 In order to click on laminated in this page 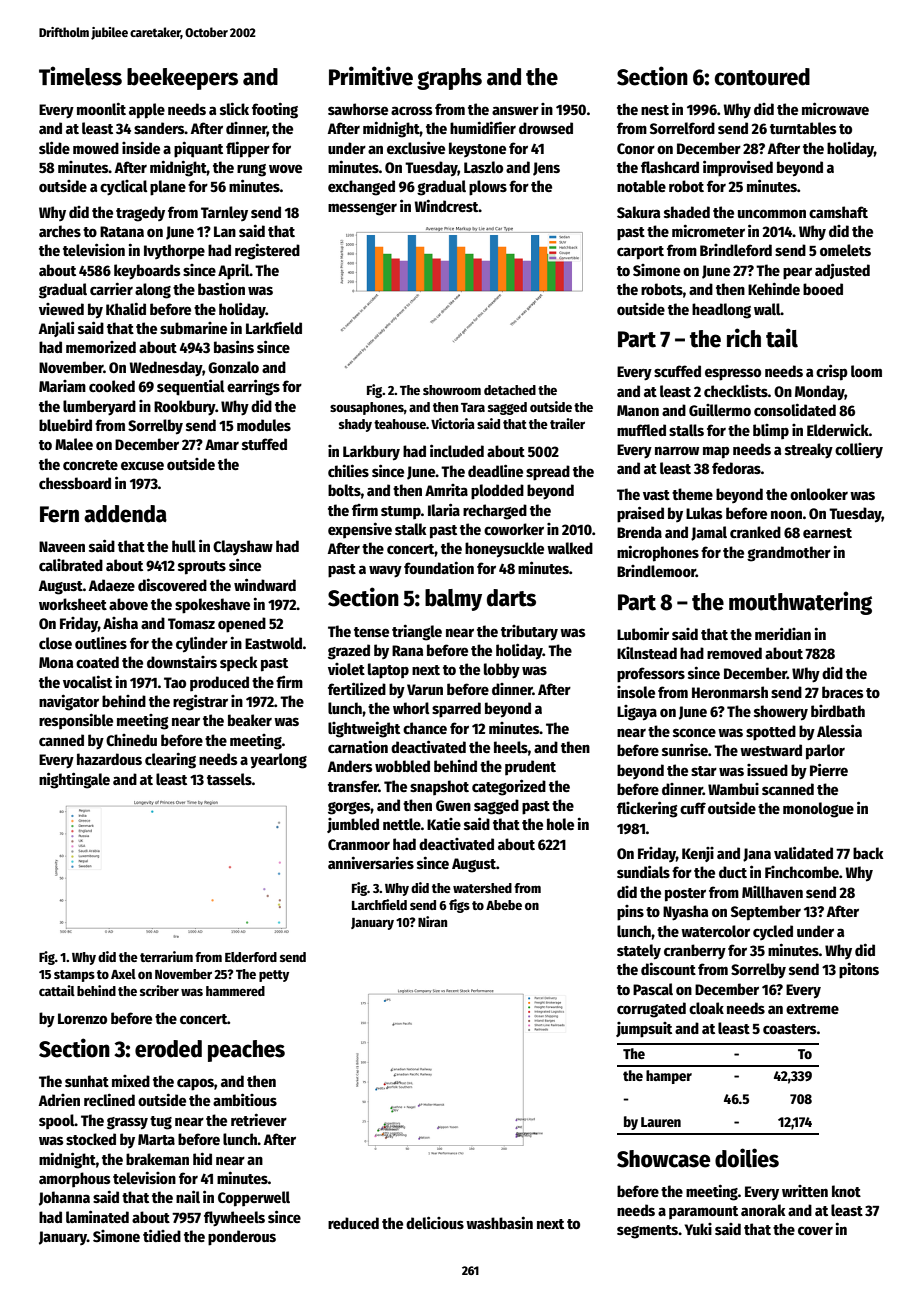, I will do `click(97, 1216)`.
